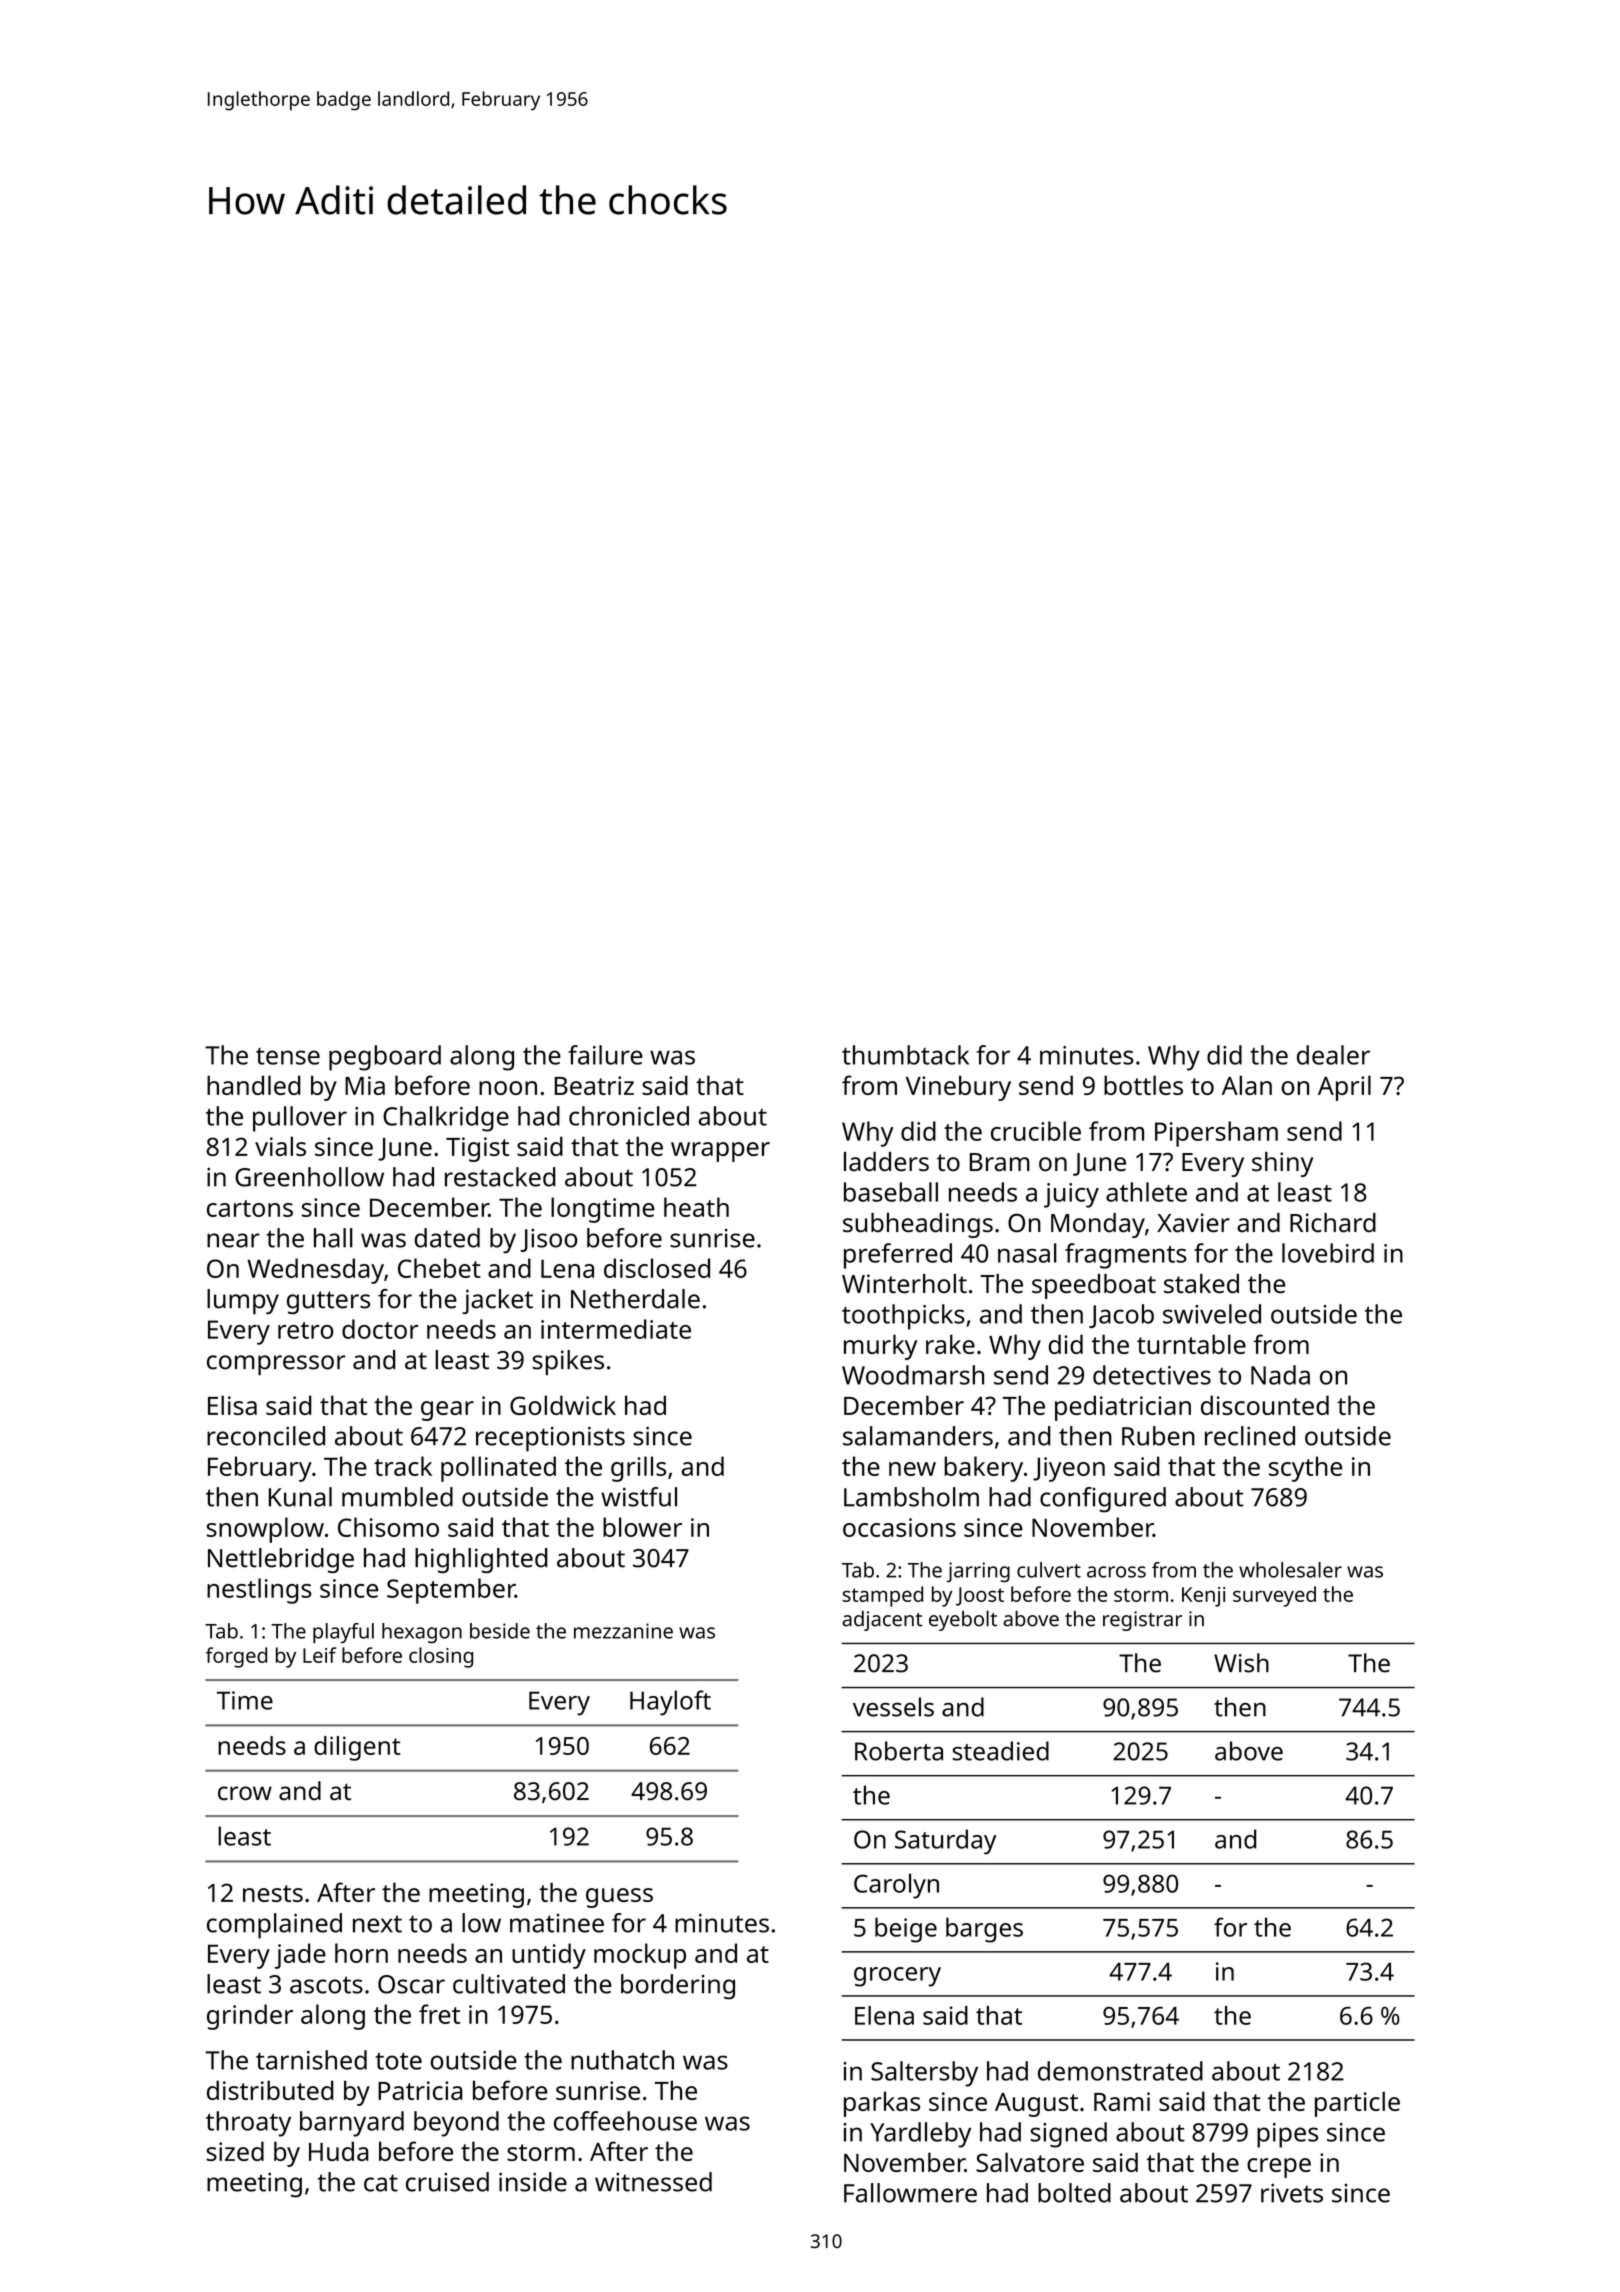  Describe the element at coordinates (678, 1987) in the document. I see `bordering` at that location.
